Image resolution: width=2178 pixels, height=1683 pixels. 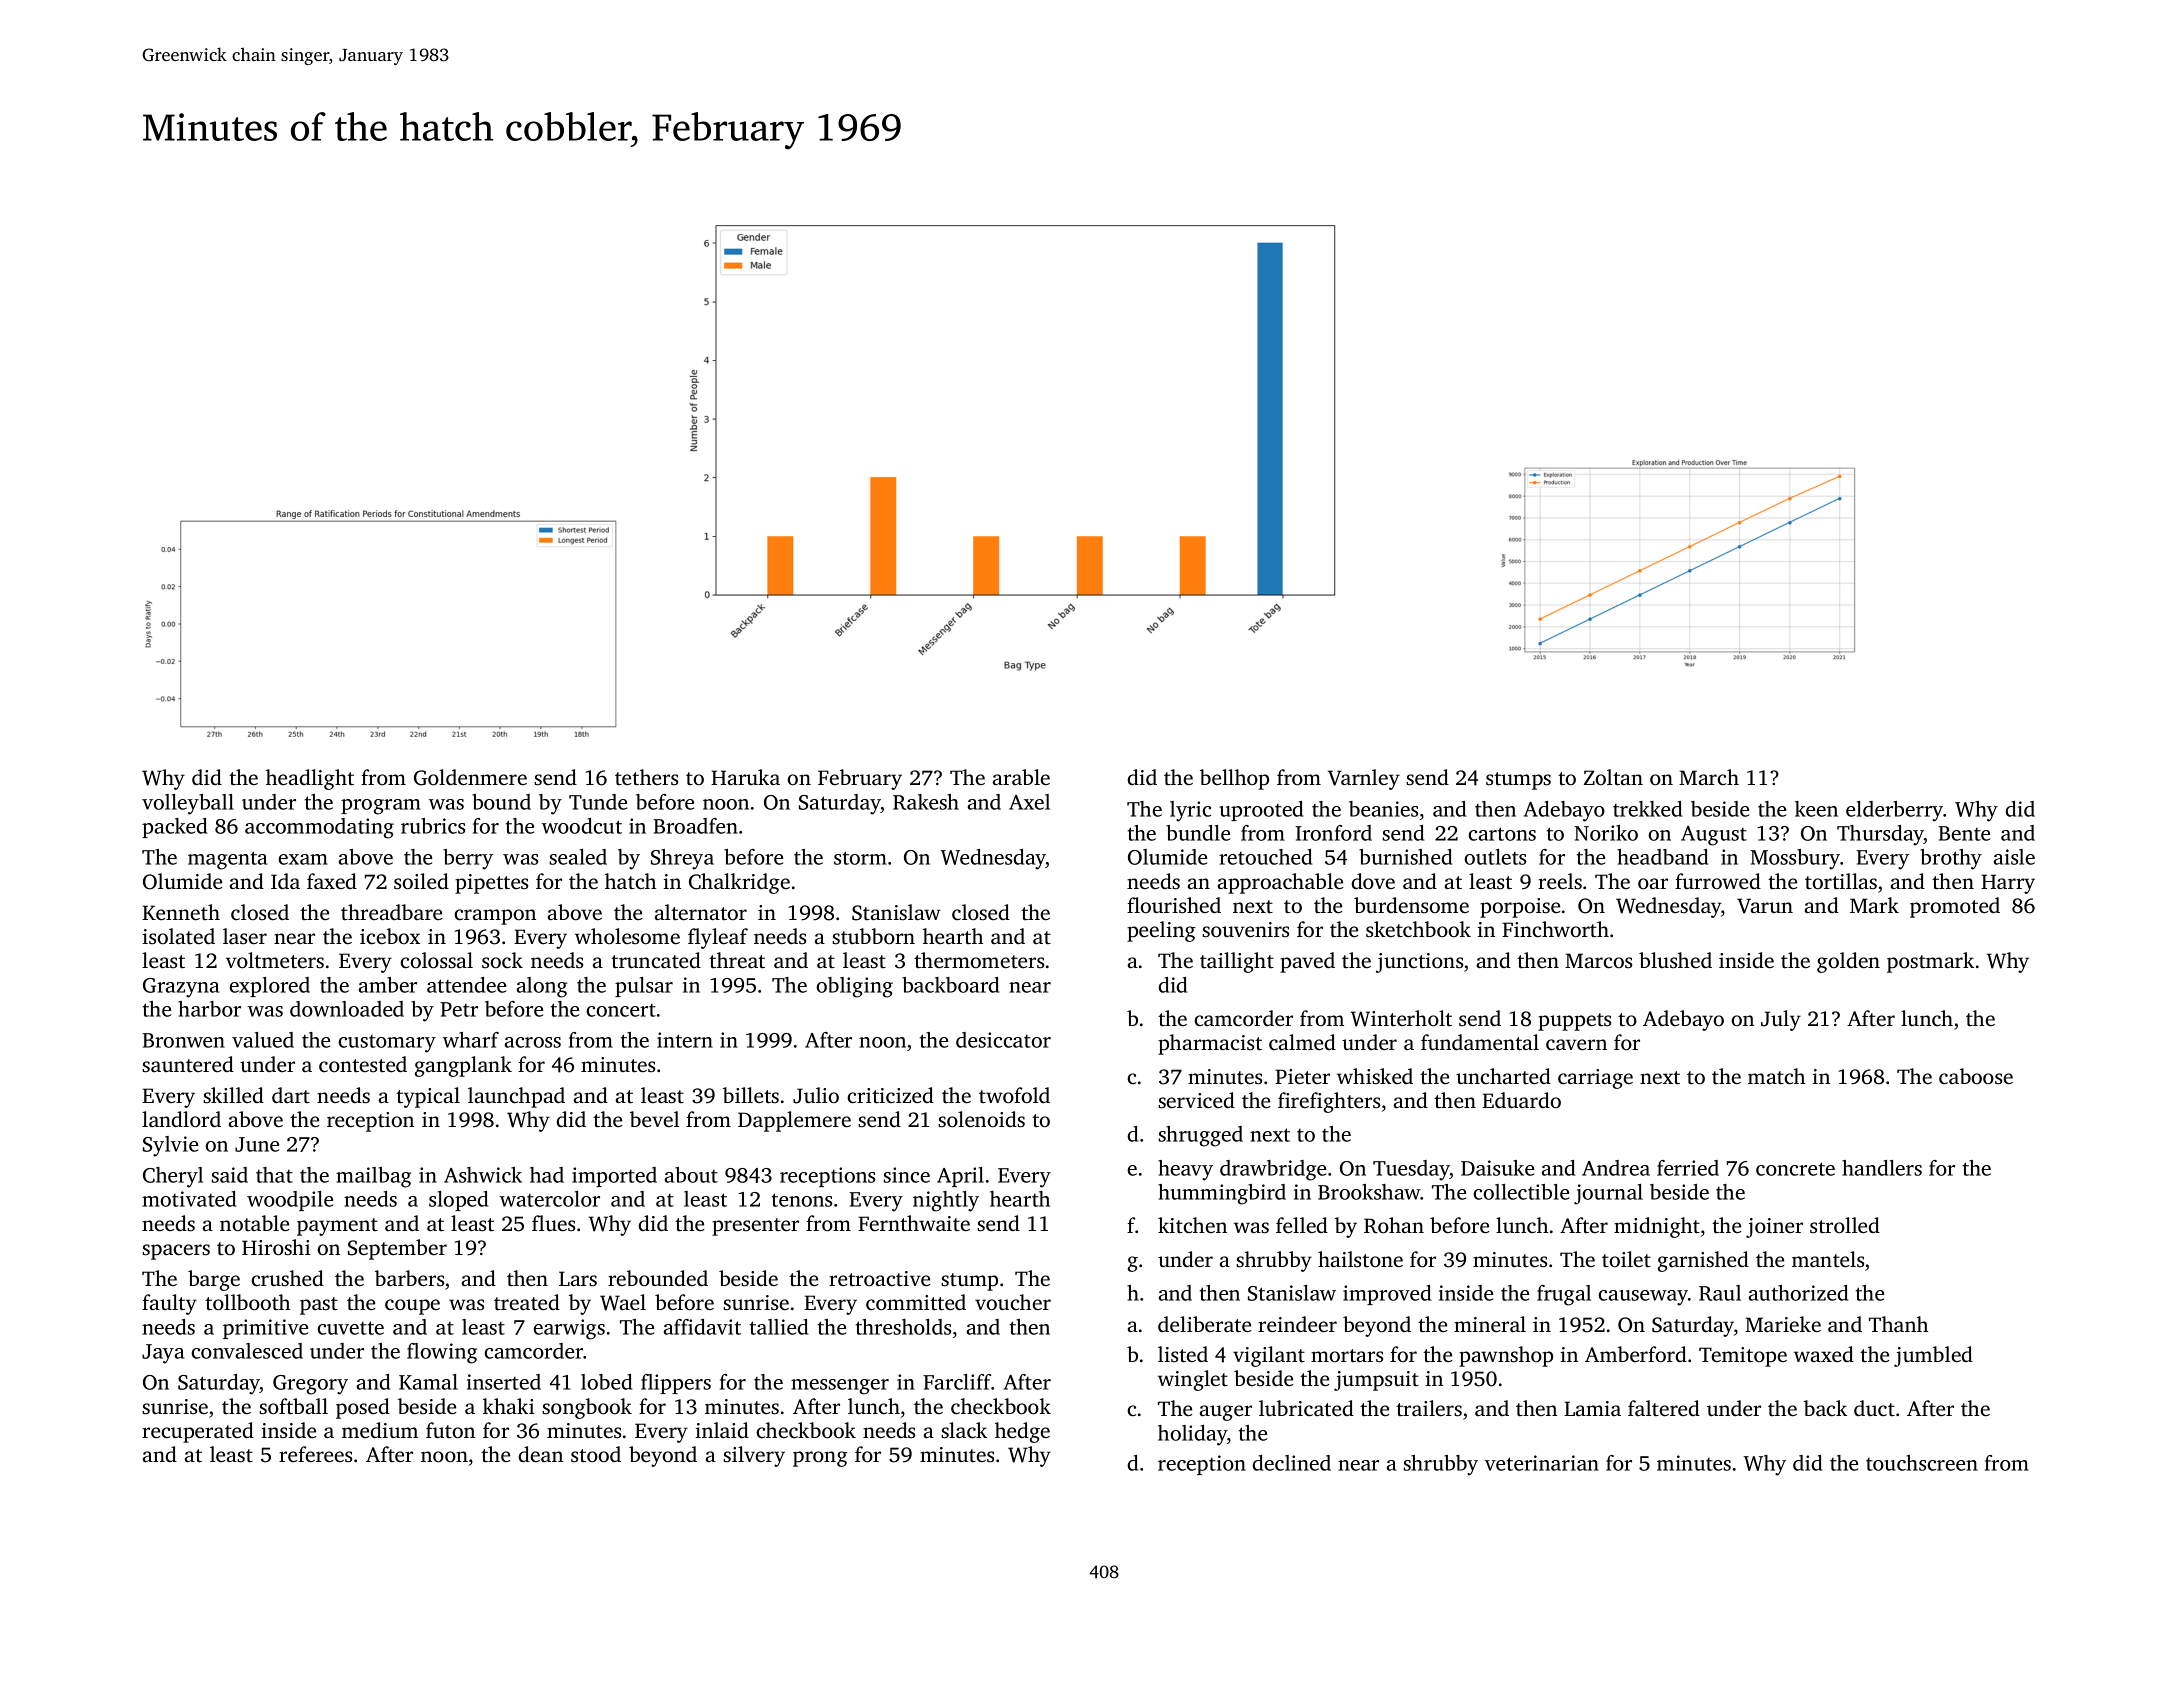 I want to click on kitchen, so click(x=1192, y=1225).
